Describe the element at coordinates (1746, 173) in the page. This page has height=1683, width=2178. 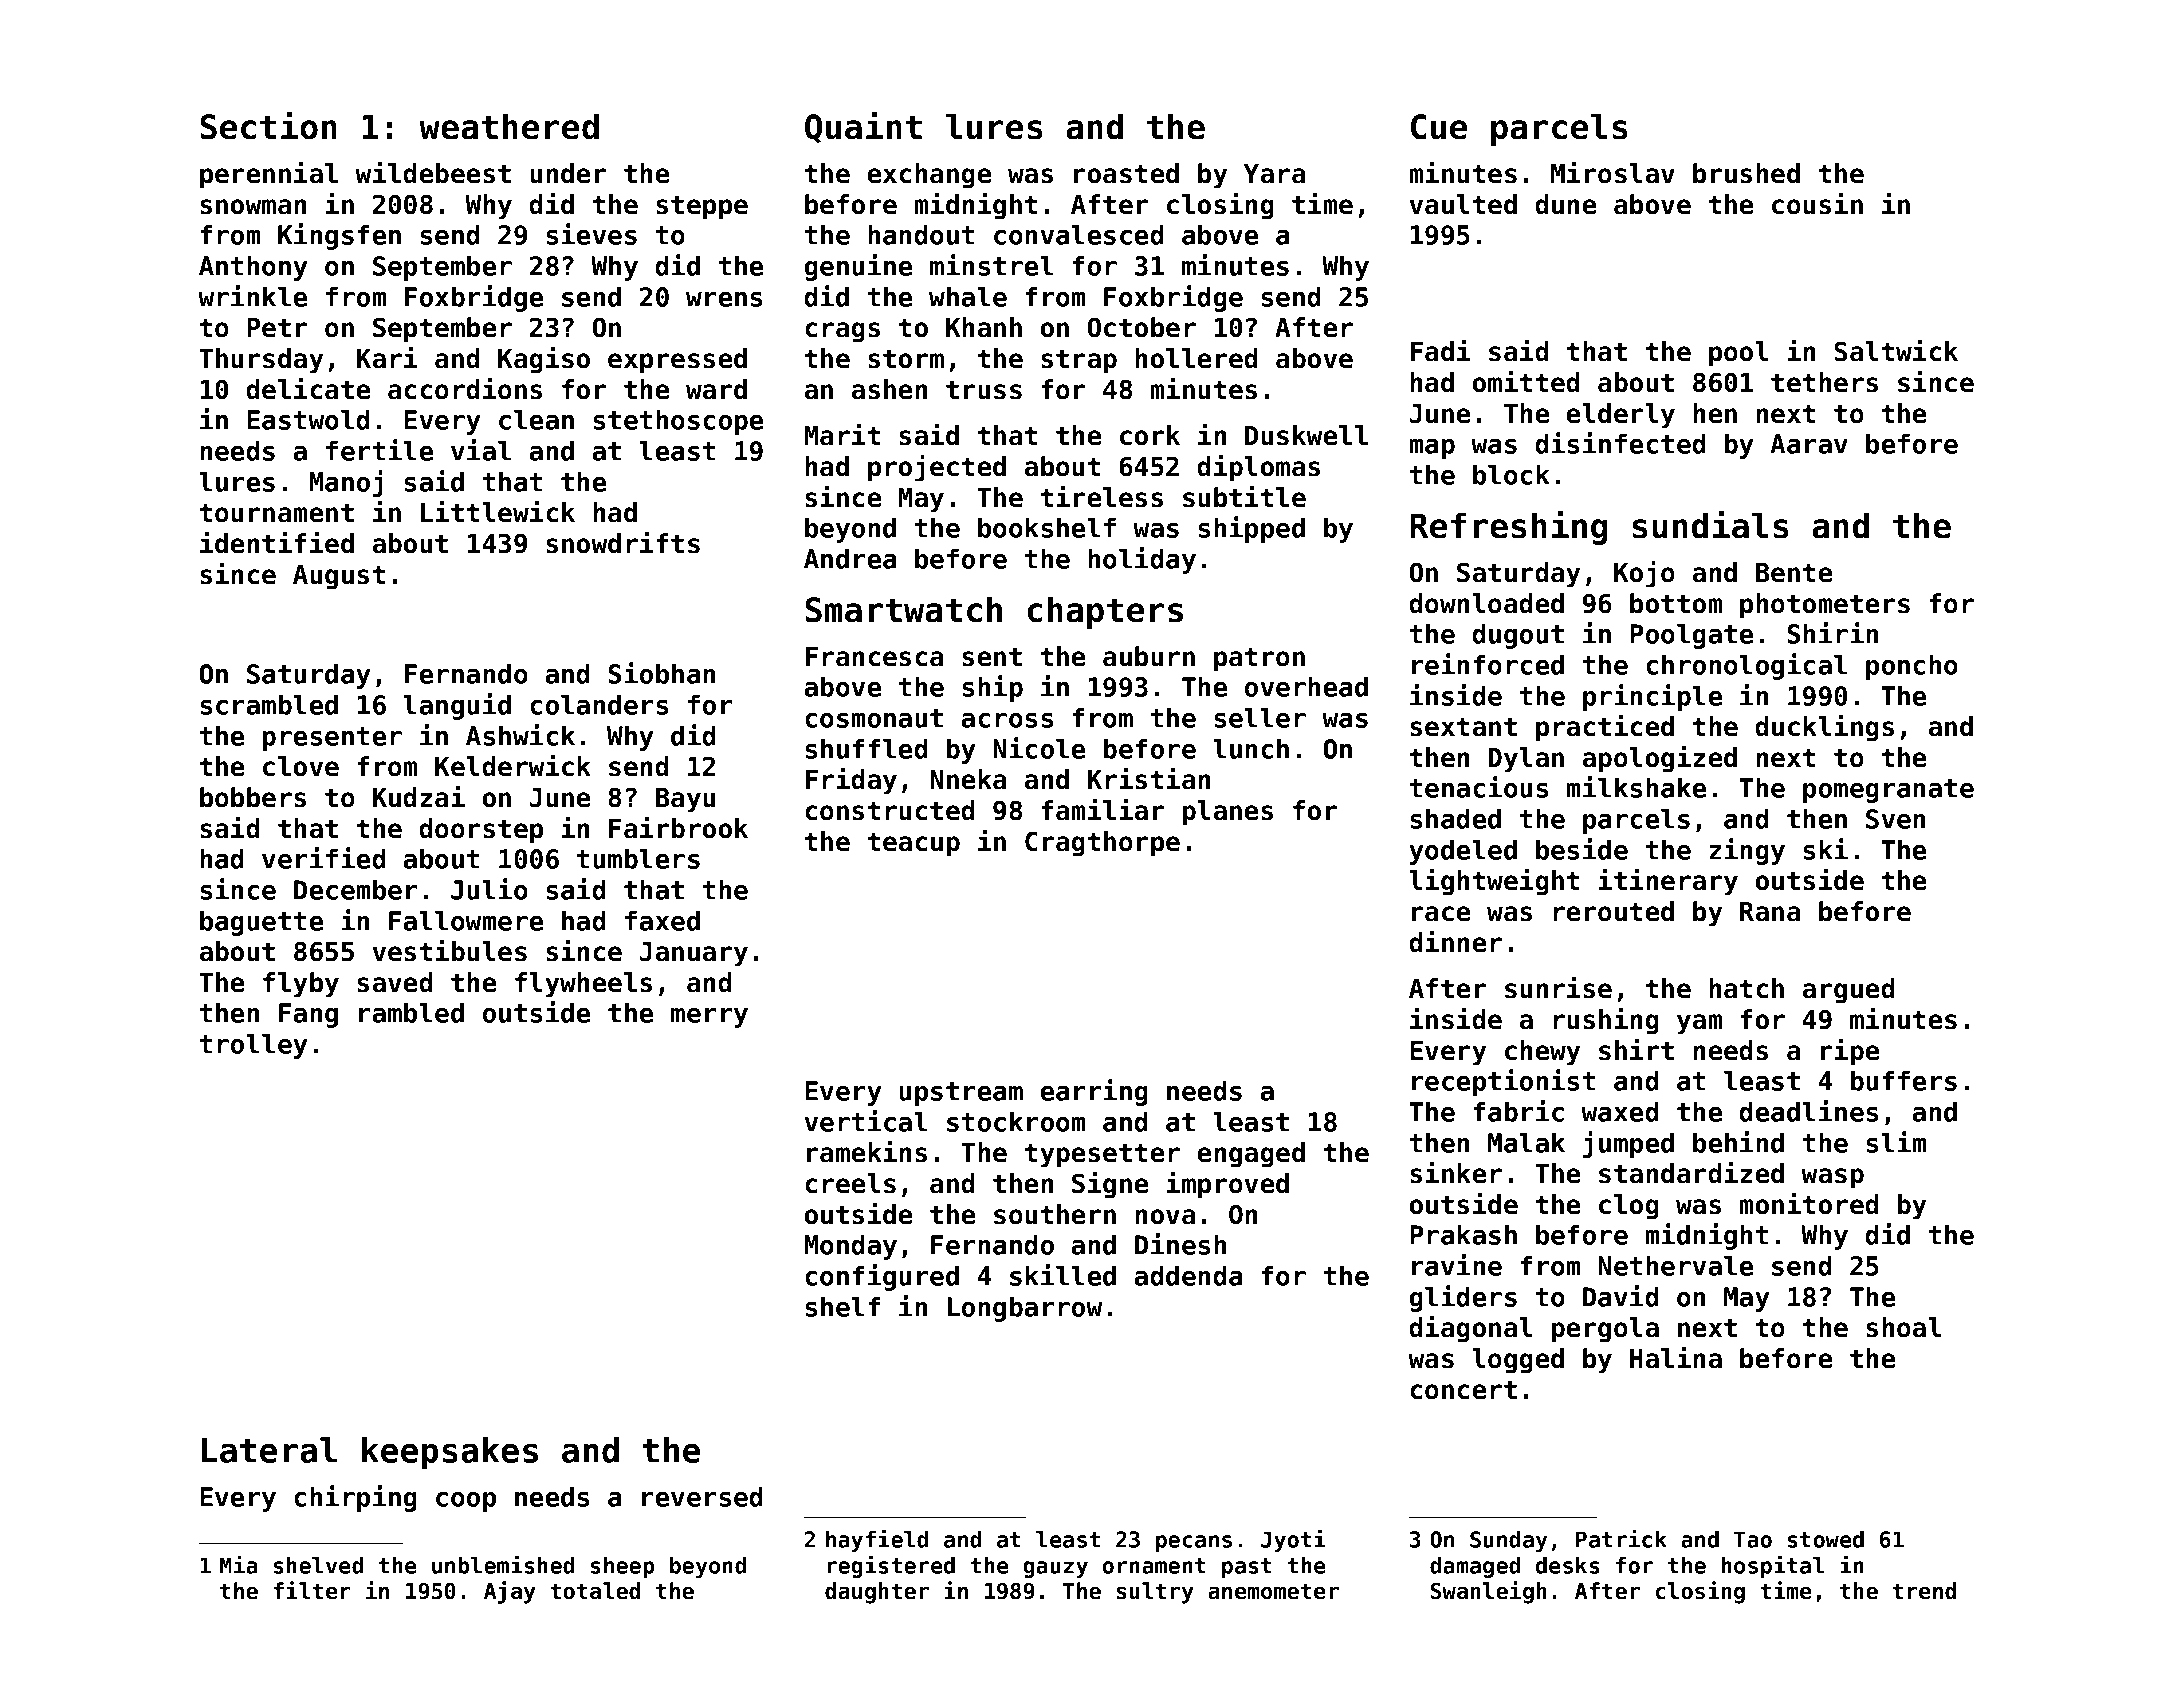
I see `brushed` at that location.
